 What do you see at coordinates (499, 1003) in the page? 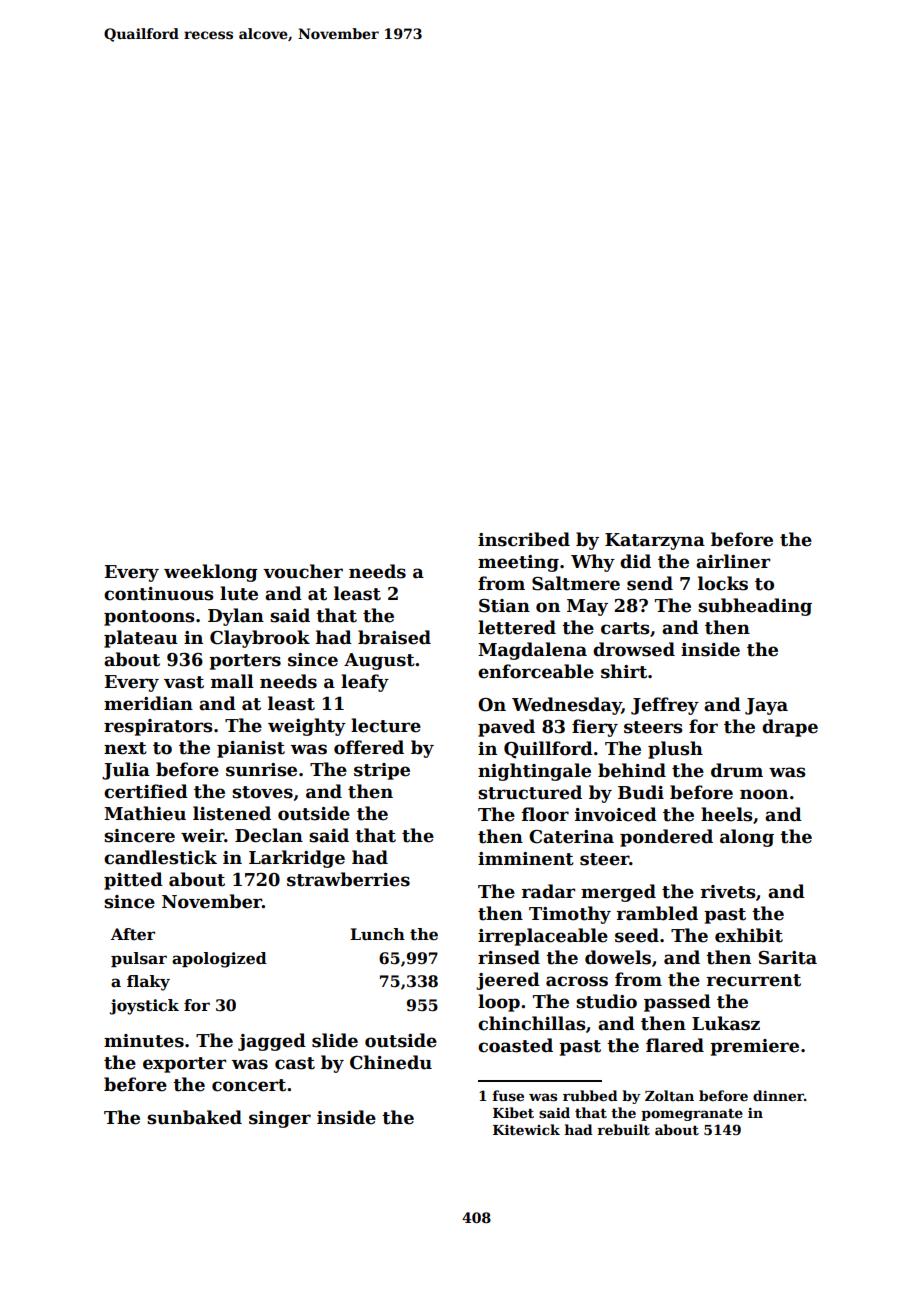
I see `loop` at bounding box center [499, 1003].
